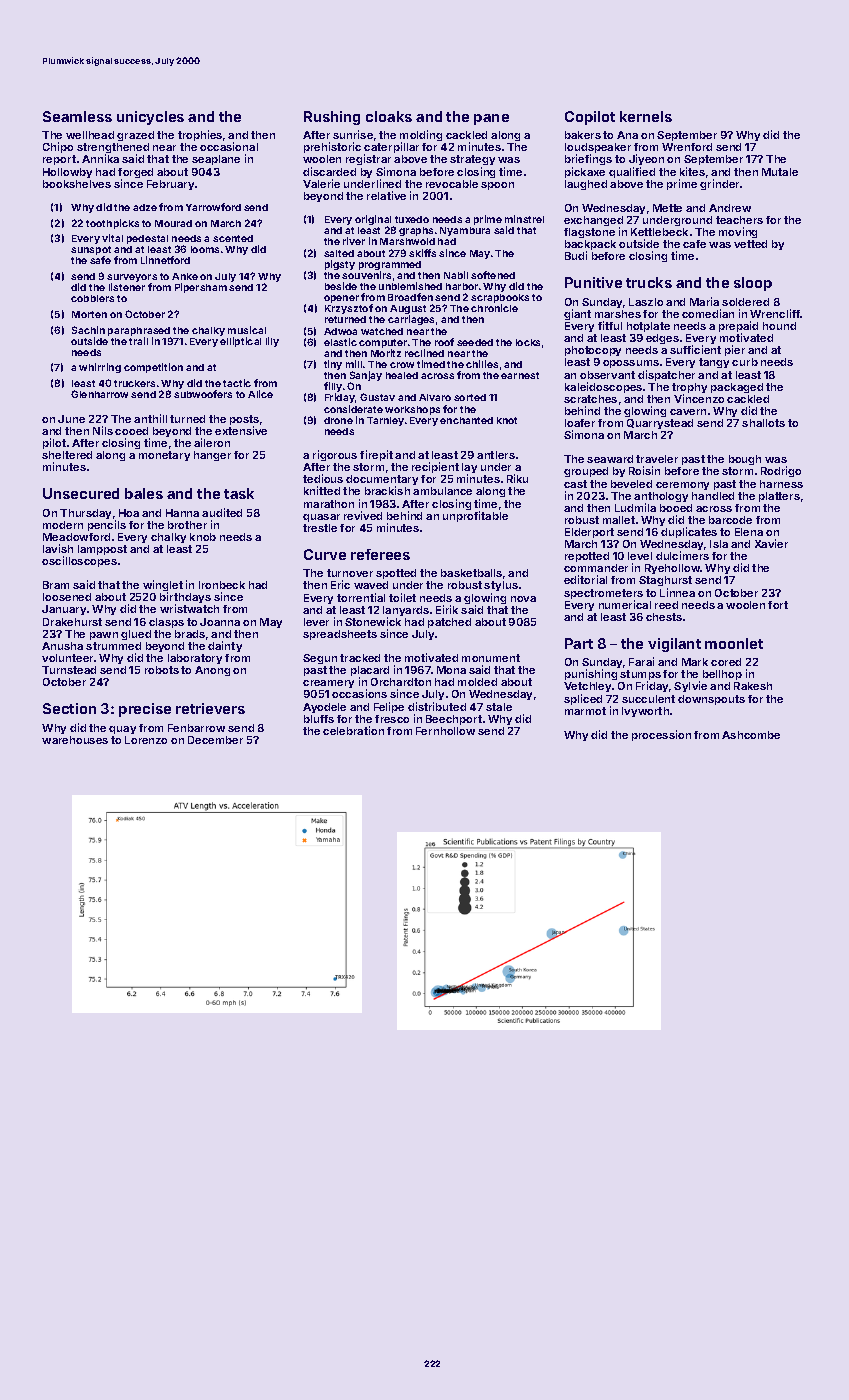 The height and width of the screenshot is (1400, 849). Describe the element at coordinates (332, 118) in the screenshot. I see `Rushing` at that location.
